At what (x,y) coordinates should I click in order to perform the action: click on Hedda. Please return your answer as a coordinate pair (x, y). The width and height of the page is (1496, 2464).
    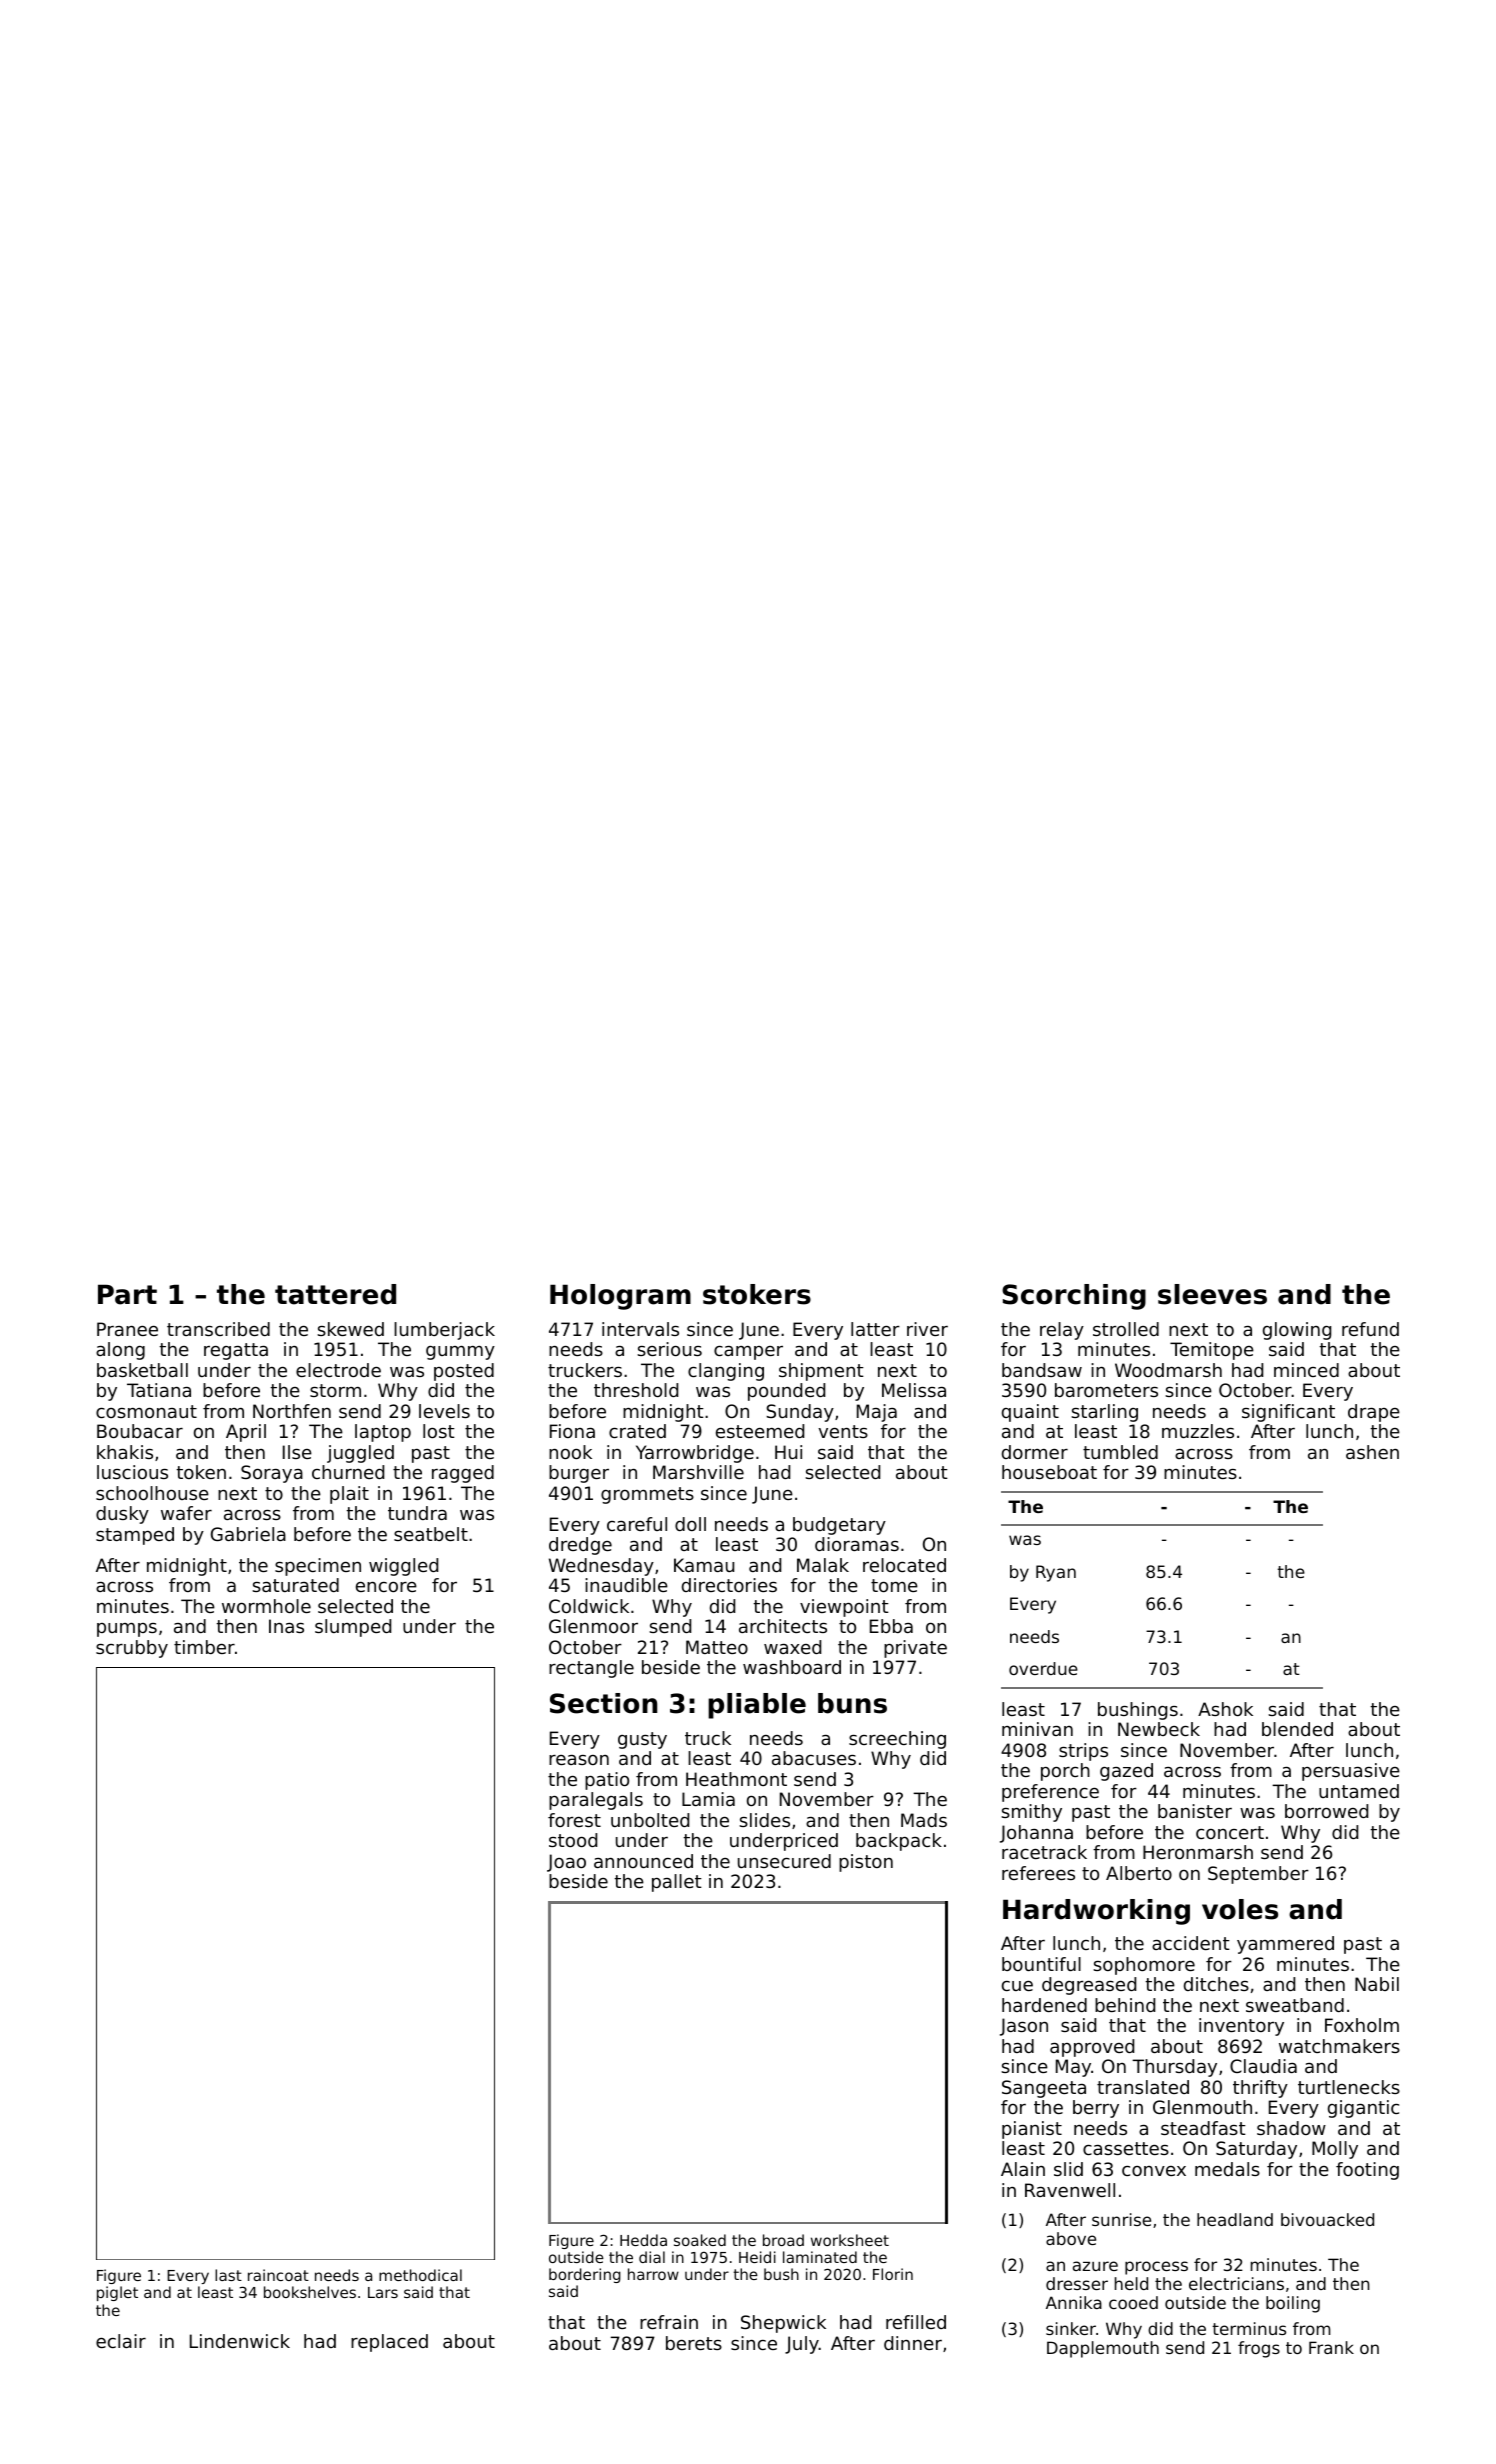
    Looking at the image, I should click on (643, 2240).
